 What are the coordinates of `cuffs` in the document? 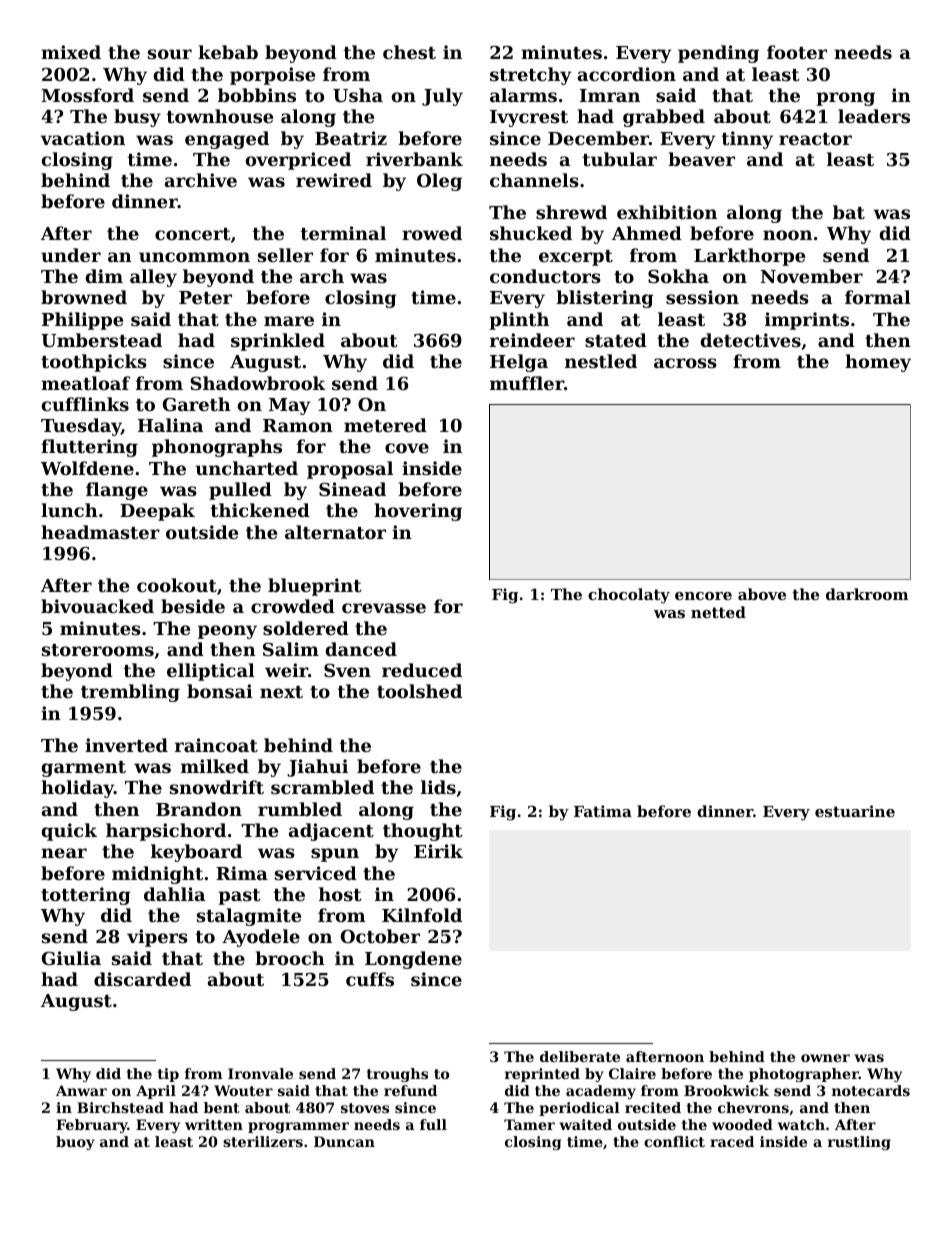 It's located at (370, 979).
